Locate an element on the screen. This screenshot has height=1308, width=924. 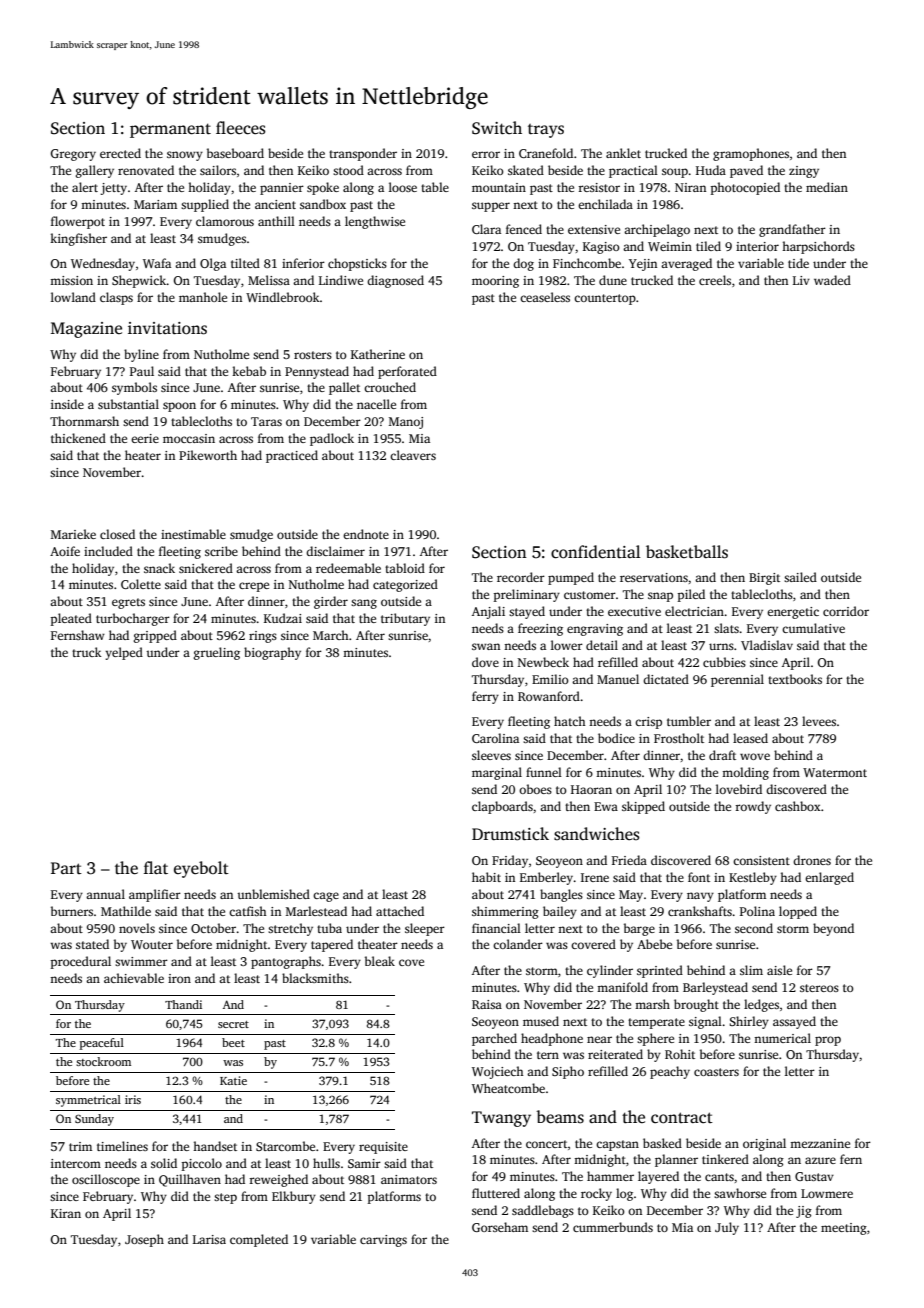
March is located at coordinates (331, 635).
